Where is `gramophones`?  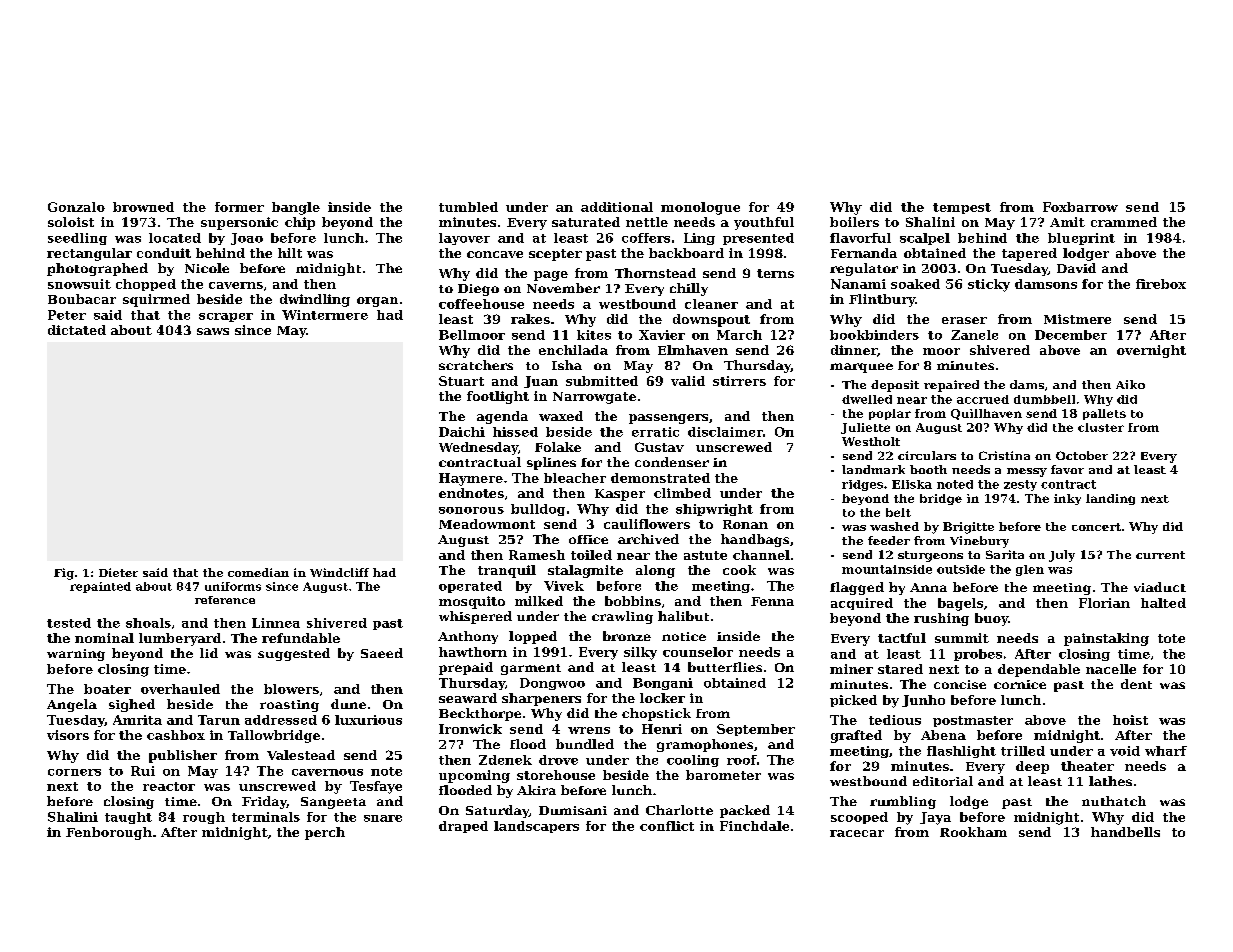
gramophones is located at coordinates (705, 745).
